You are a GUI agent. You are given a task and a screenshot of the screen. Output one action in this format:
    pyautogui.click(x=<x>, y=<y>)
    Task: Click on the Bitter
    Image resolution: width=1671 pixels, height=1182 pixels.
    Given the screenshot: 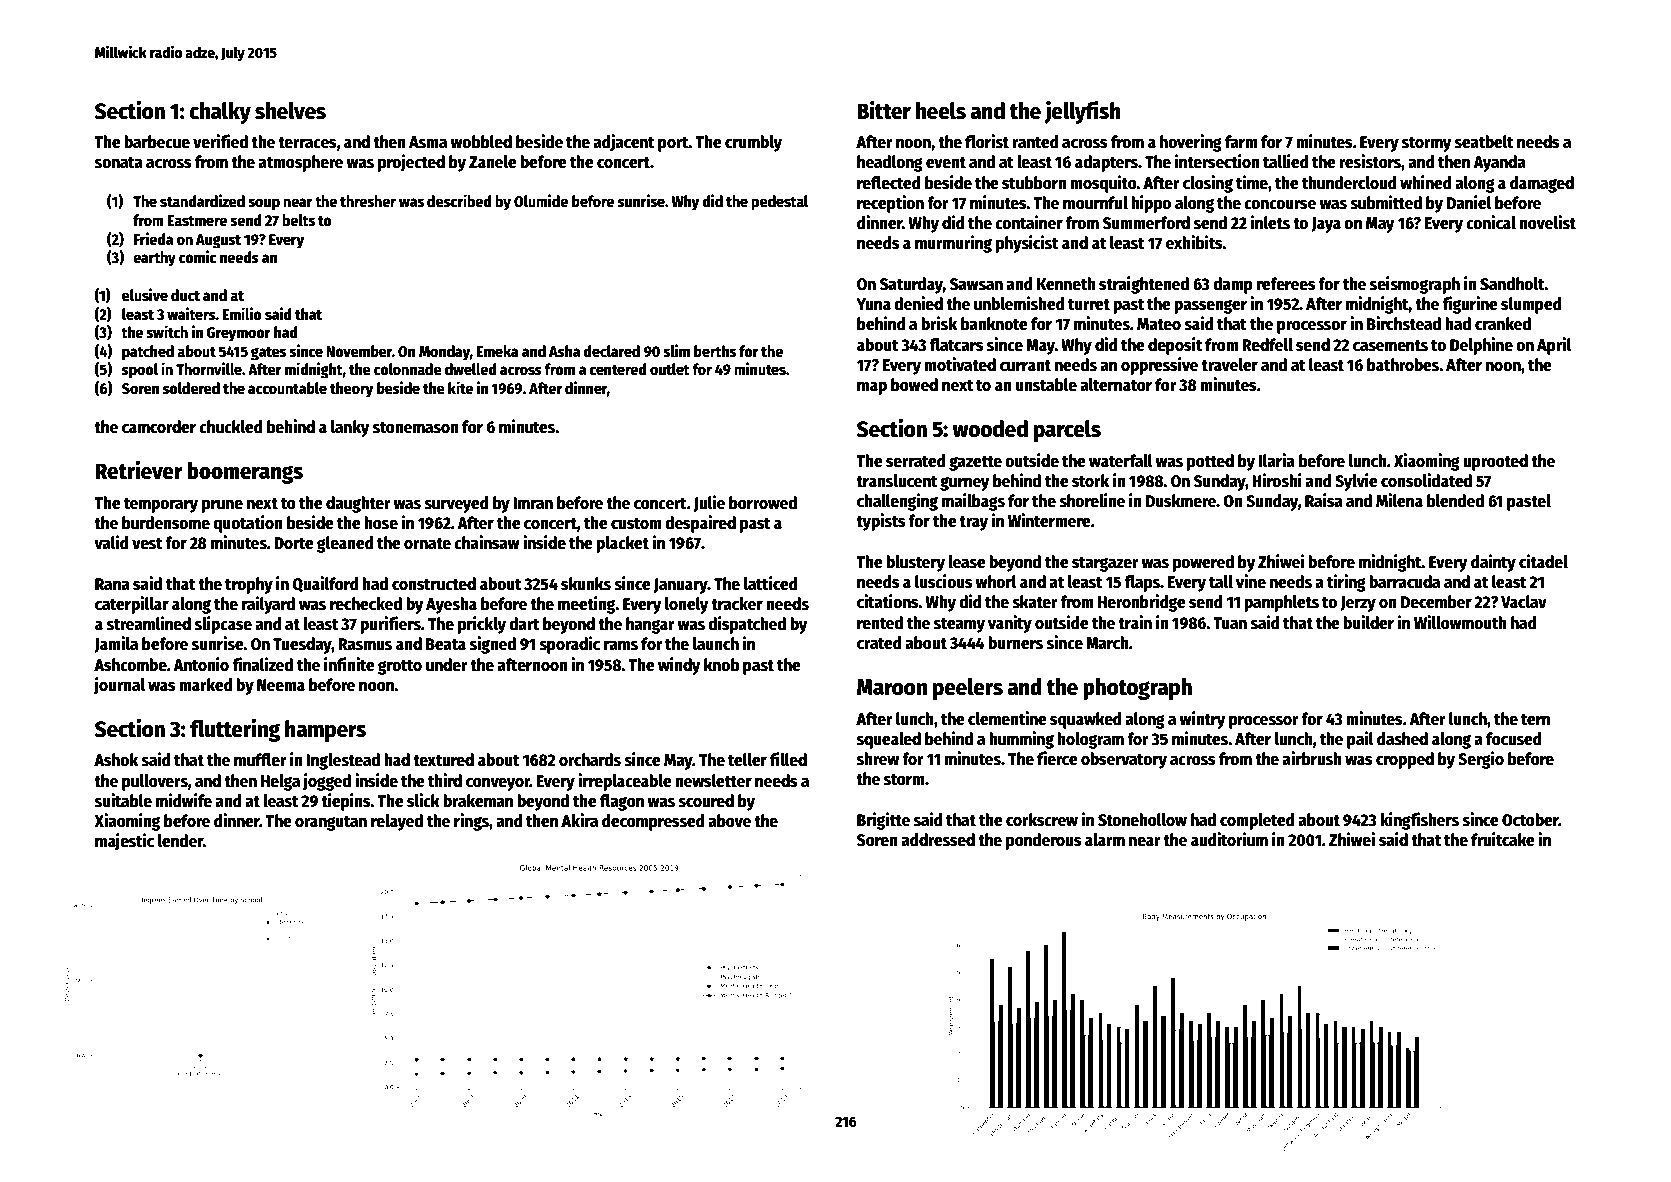 What is the action you would take?
    pyautogui.click(x=884, y=110)
